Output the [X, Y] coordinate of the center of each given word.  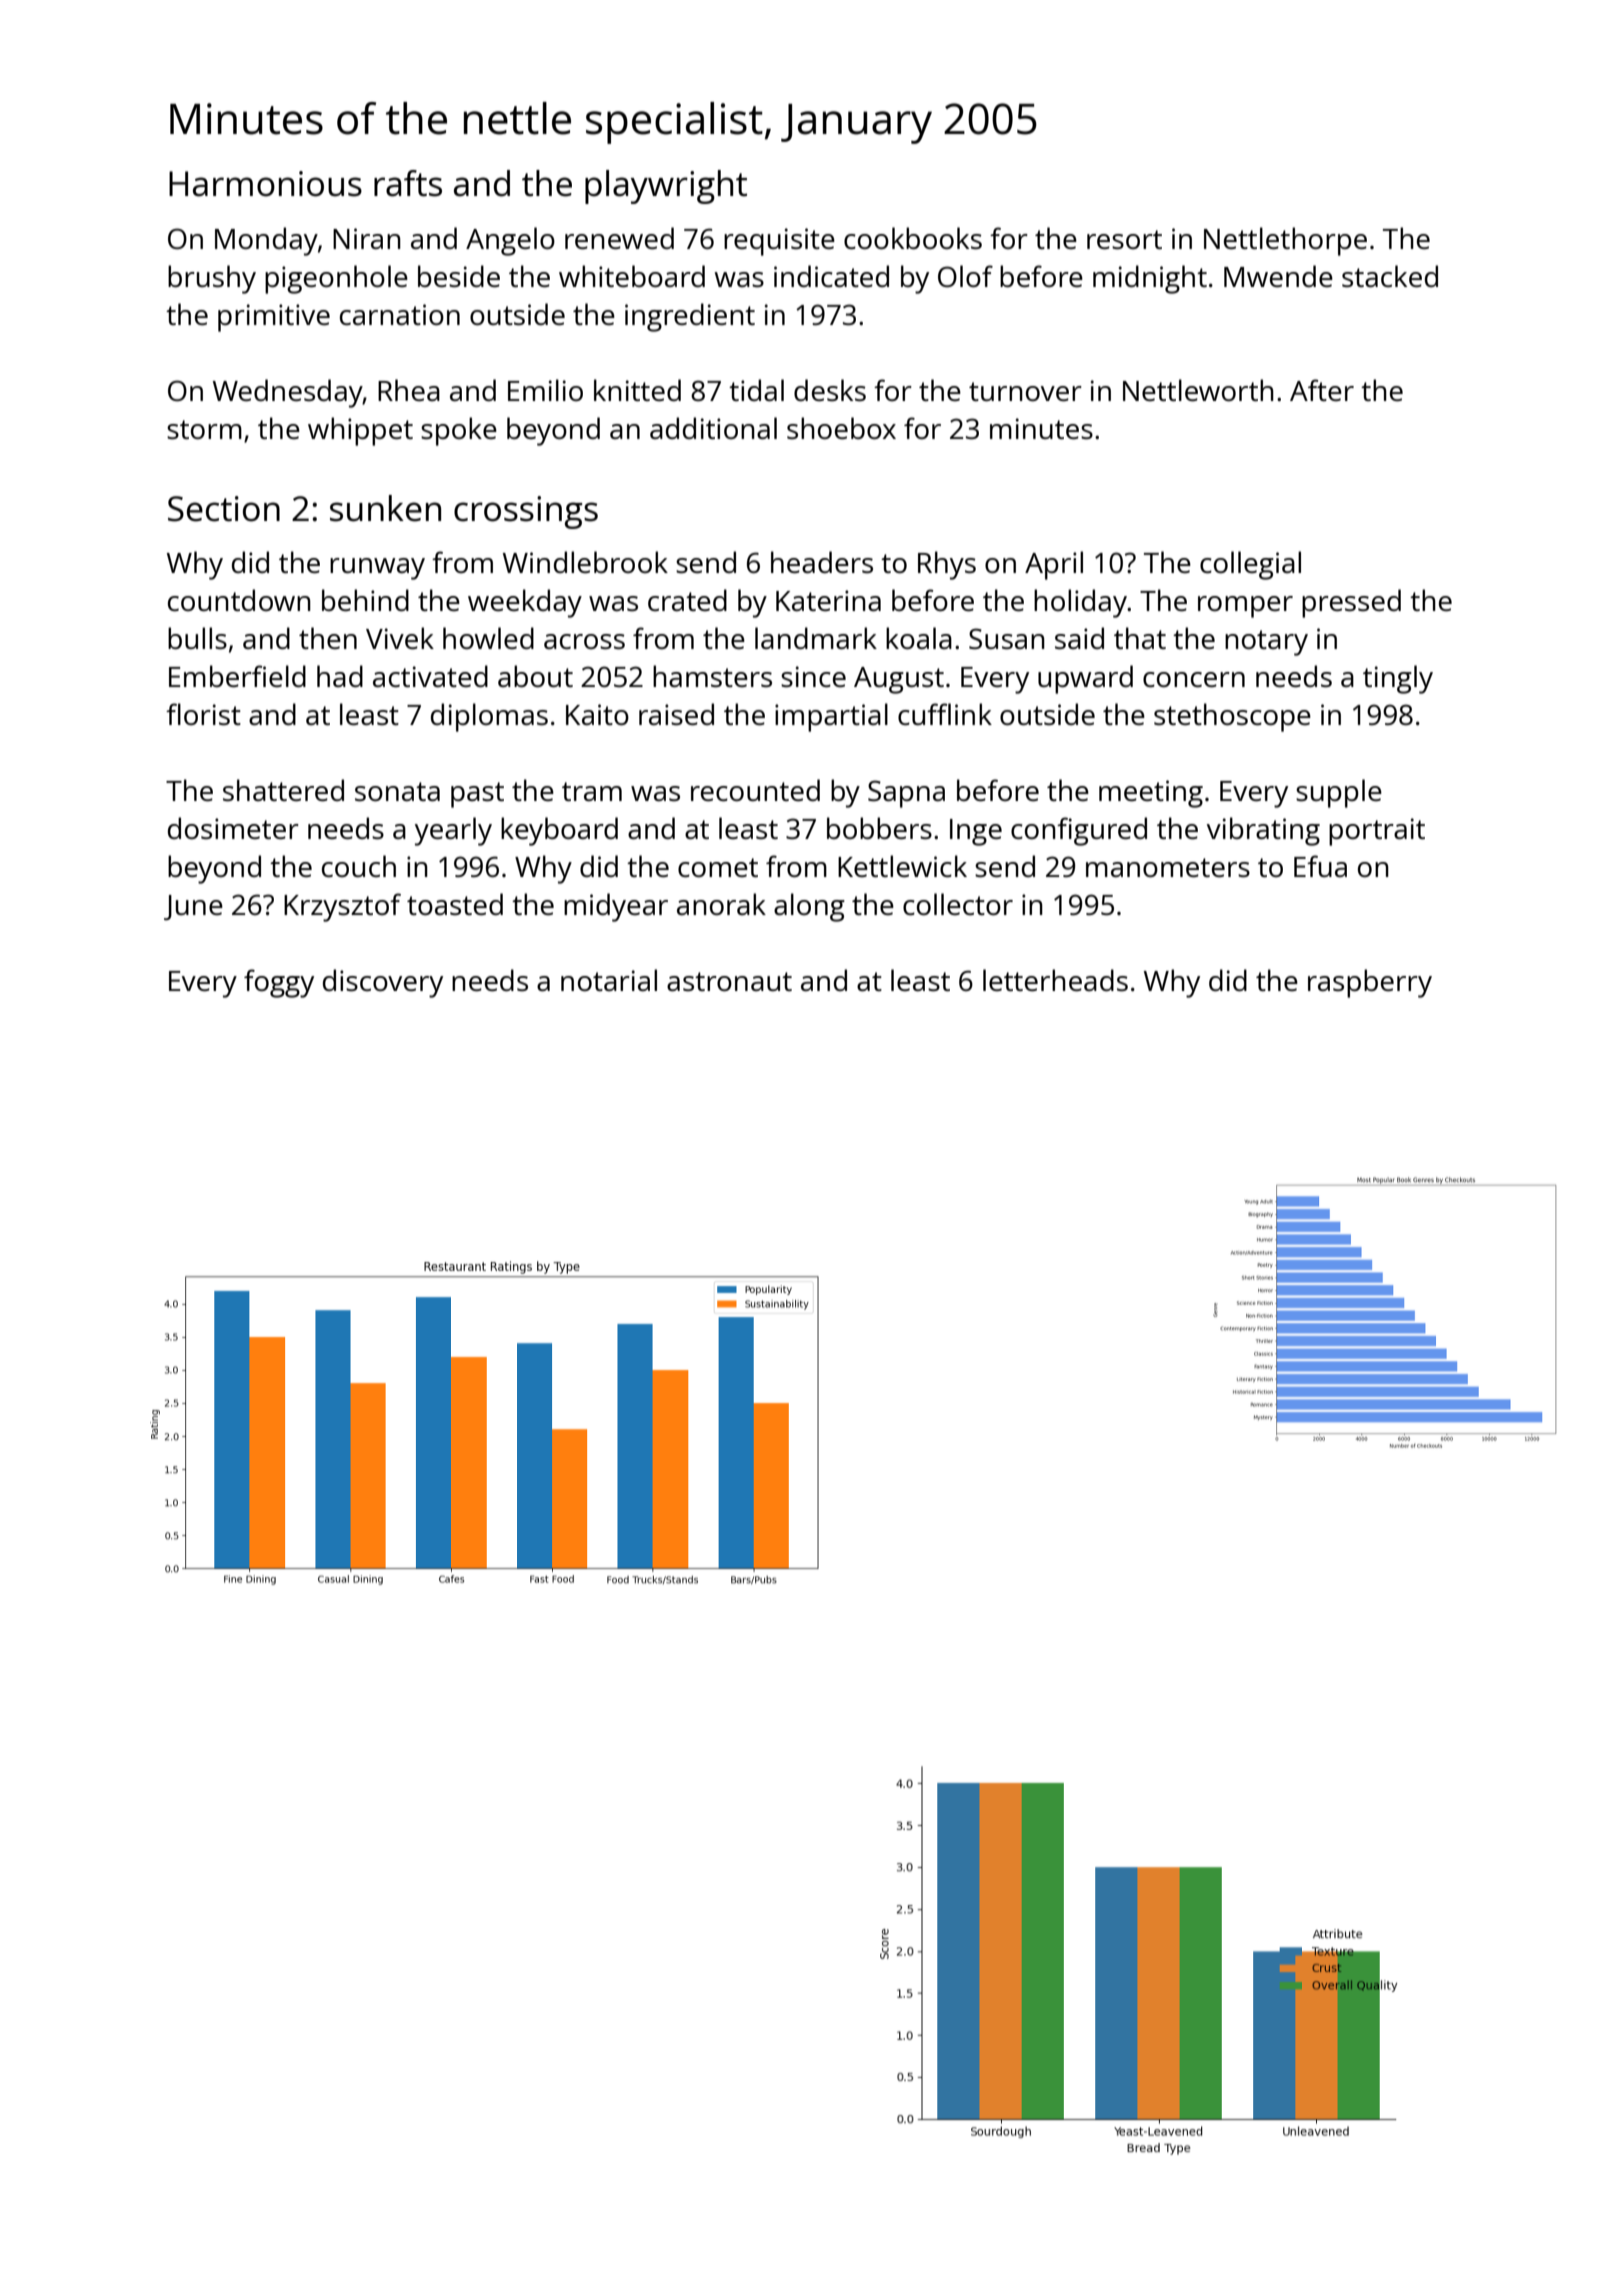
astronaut [729, 981]
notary [1266, 643]
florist [203, 714]
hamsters [712, 676]
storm [204, 429]
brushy [212, 279]
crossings [526, 512]
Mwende [1278, 276]
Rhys [947, 565]
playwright [666, 187]
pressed [1351, 603]
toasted [455, 904]
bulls [197, 638]
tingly [1398, 679]
